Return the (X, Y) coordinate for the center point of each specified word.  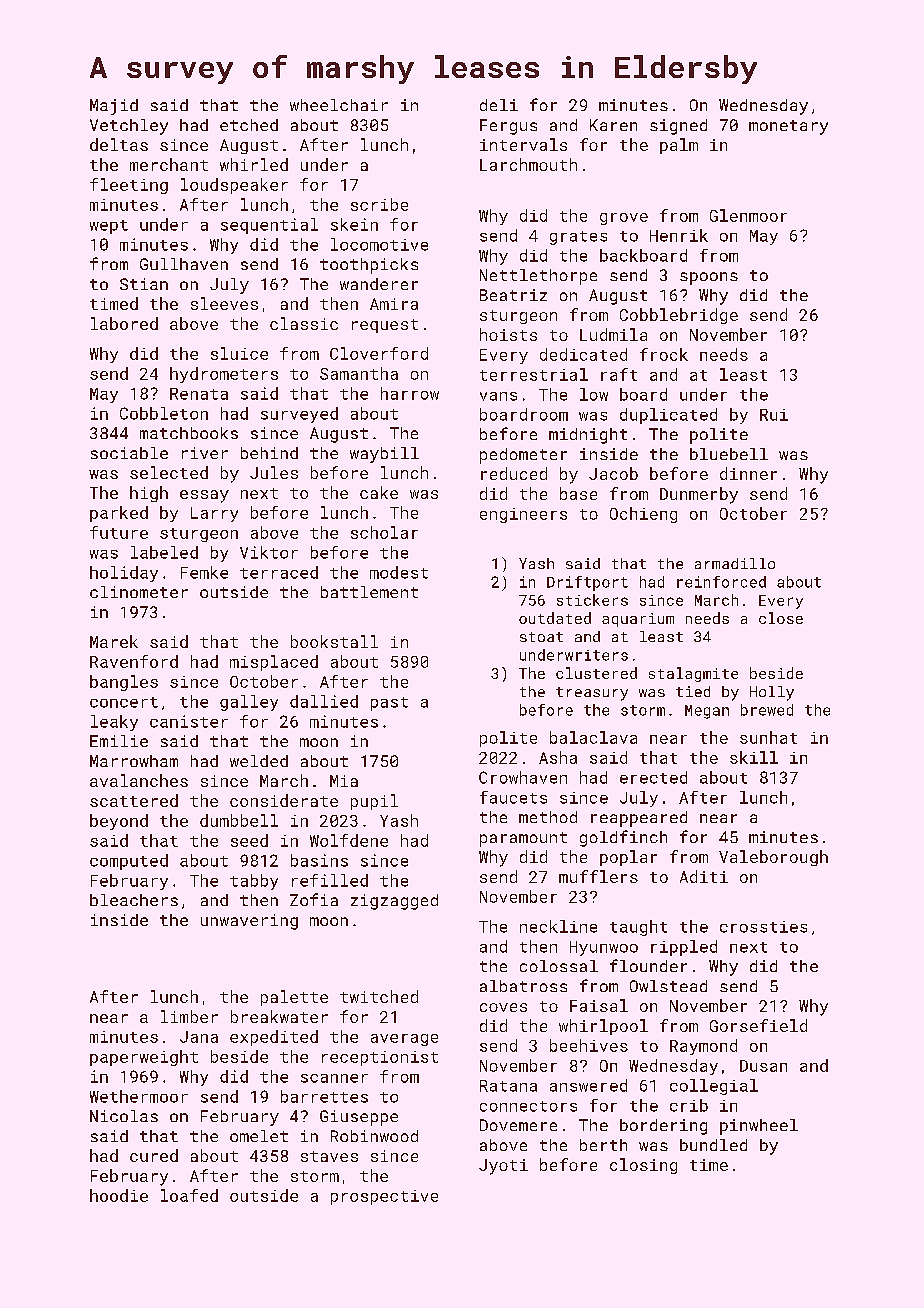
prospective (384, 1197)
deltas (119, 144)
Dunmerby (699, 495)
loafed (189, 1195)
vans (498, 396)
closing (643, 1166)
